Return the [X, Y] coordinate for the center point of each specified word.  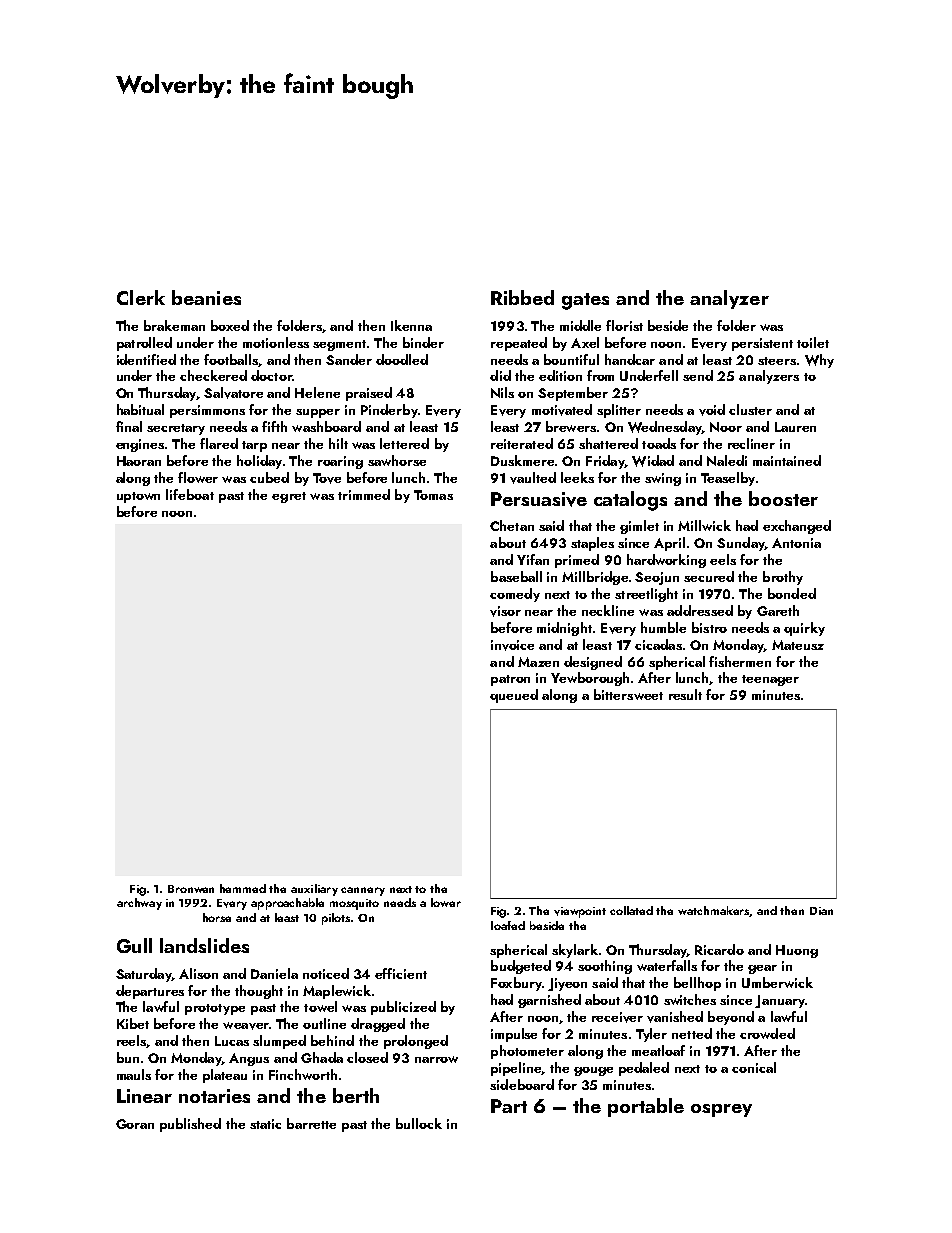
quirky [804, 629]
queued [514, 696]
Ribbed [522, 297]
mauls [134, 1074]
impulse [514, 1035]
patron [510, 680]
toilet [813, 342]
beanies [206, 297]
